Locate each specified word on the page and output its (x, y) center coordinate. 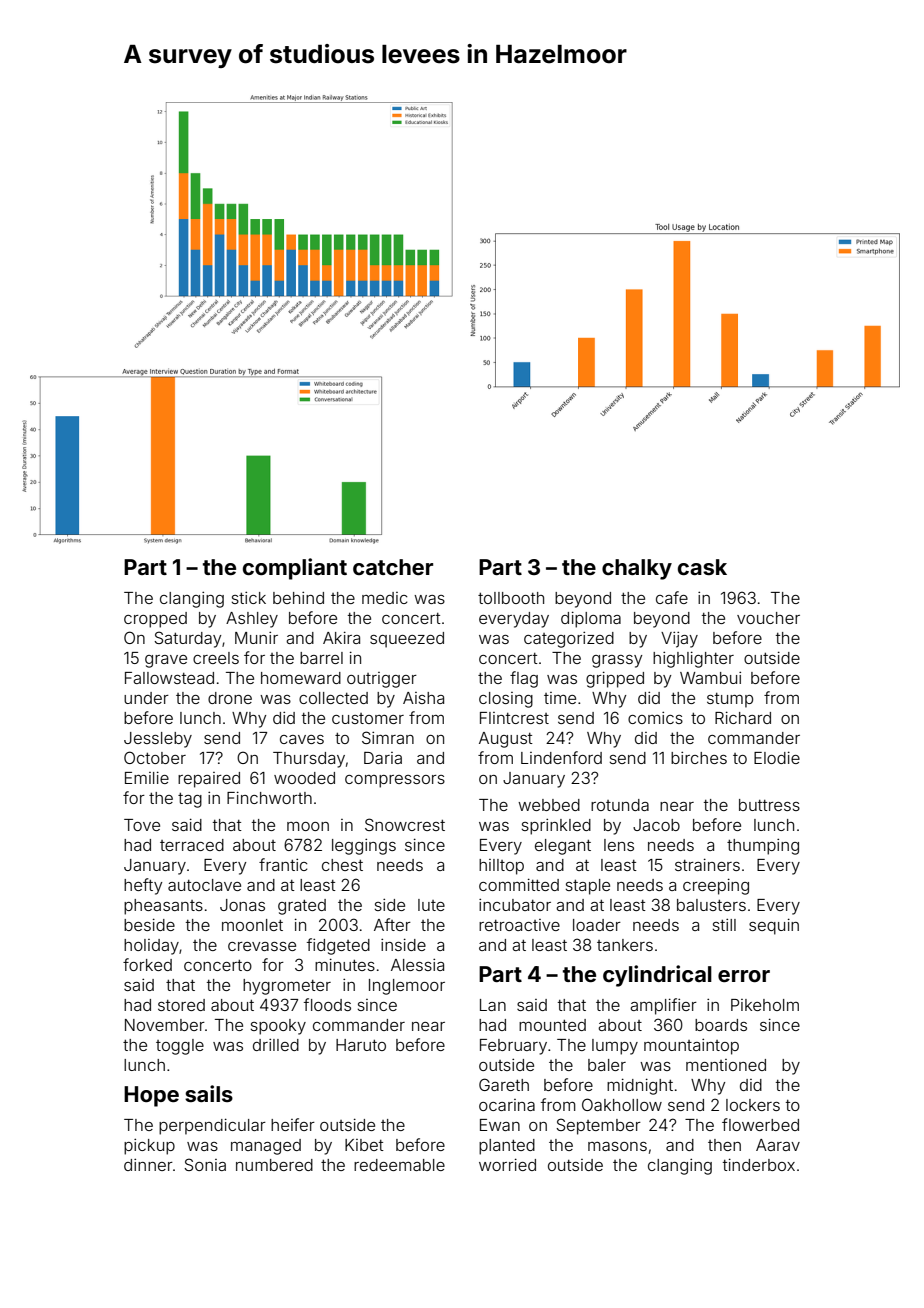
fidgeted (338, 946)
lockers (753, 1105)
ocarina (507, 1105)
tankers (625, 945)
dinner (148, 1164)
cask (702, 567)
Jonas (242, 905)
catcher (393, 567)
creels (216, 658)
